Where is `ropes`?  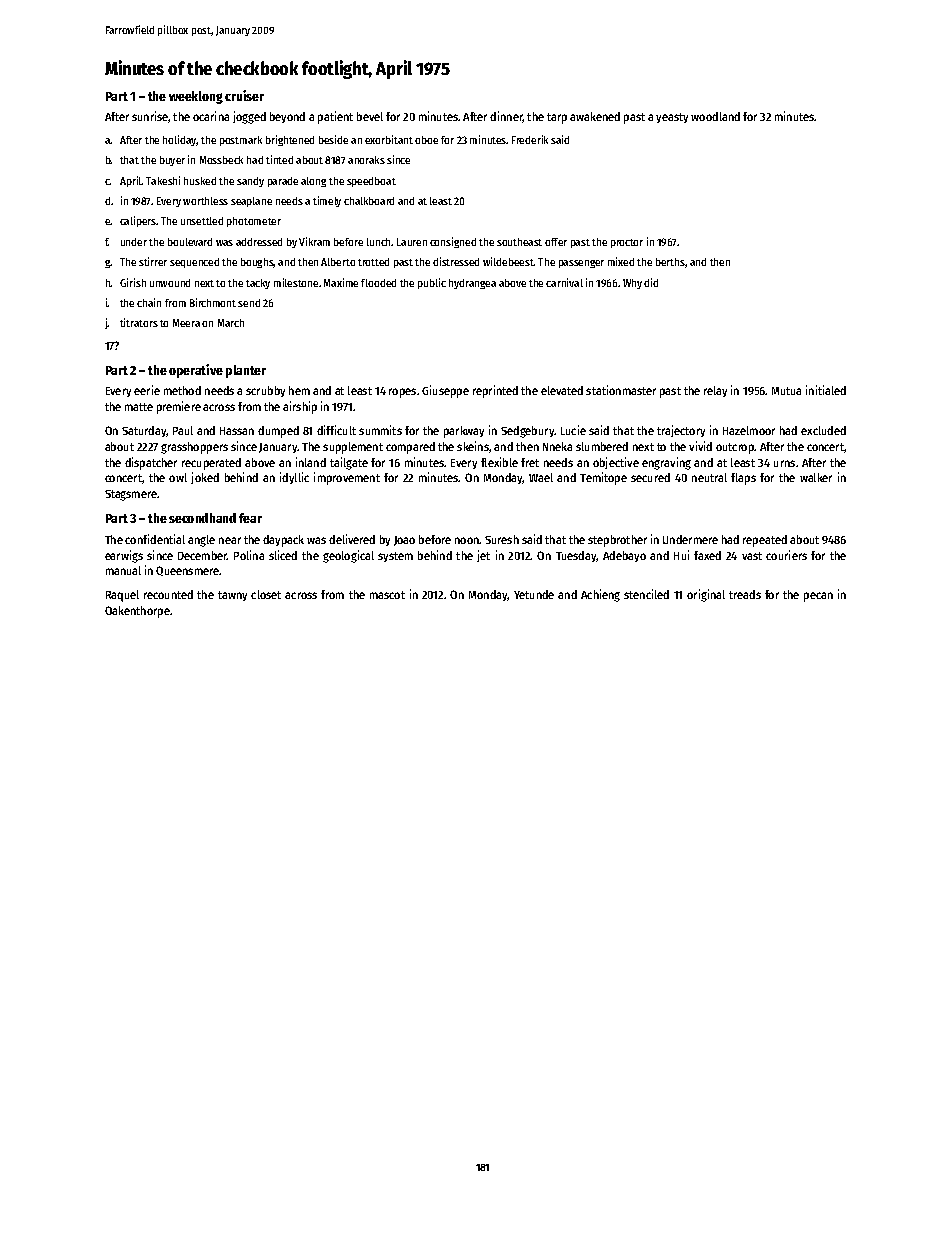 ropes is located at coordinates (402, 393).
